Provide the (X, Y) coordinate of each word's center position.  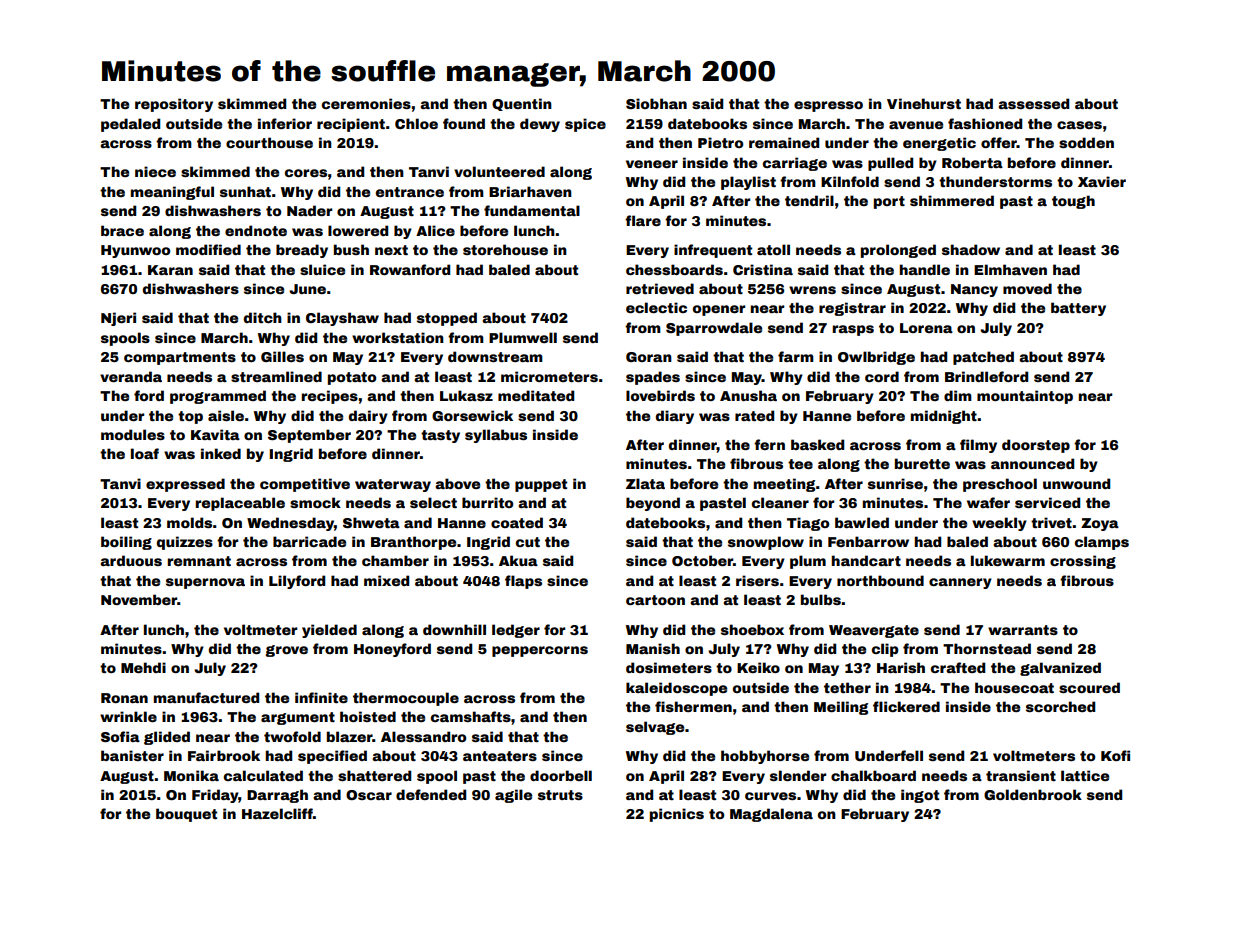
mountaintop (1025, 397)
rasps (853, 330)
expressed (185, 485)
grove (286, 651)
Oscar (369, 795)
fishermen (693, 706)
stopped (447, 319)
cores (306, 173)
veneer (652, 164)
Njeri (118, 319)
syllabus (496, 436)
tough (1073, 202)
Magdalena (771, 815)
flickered (906, 706)
